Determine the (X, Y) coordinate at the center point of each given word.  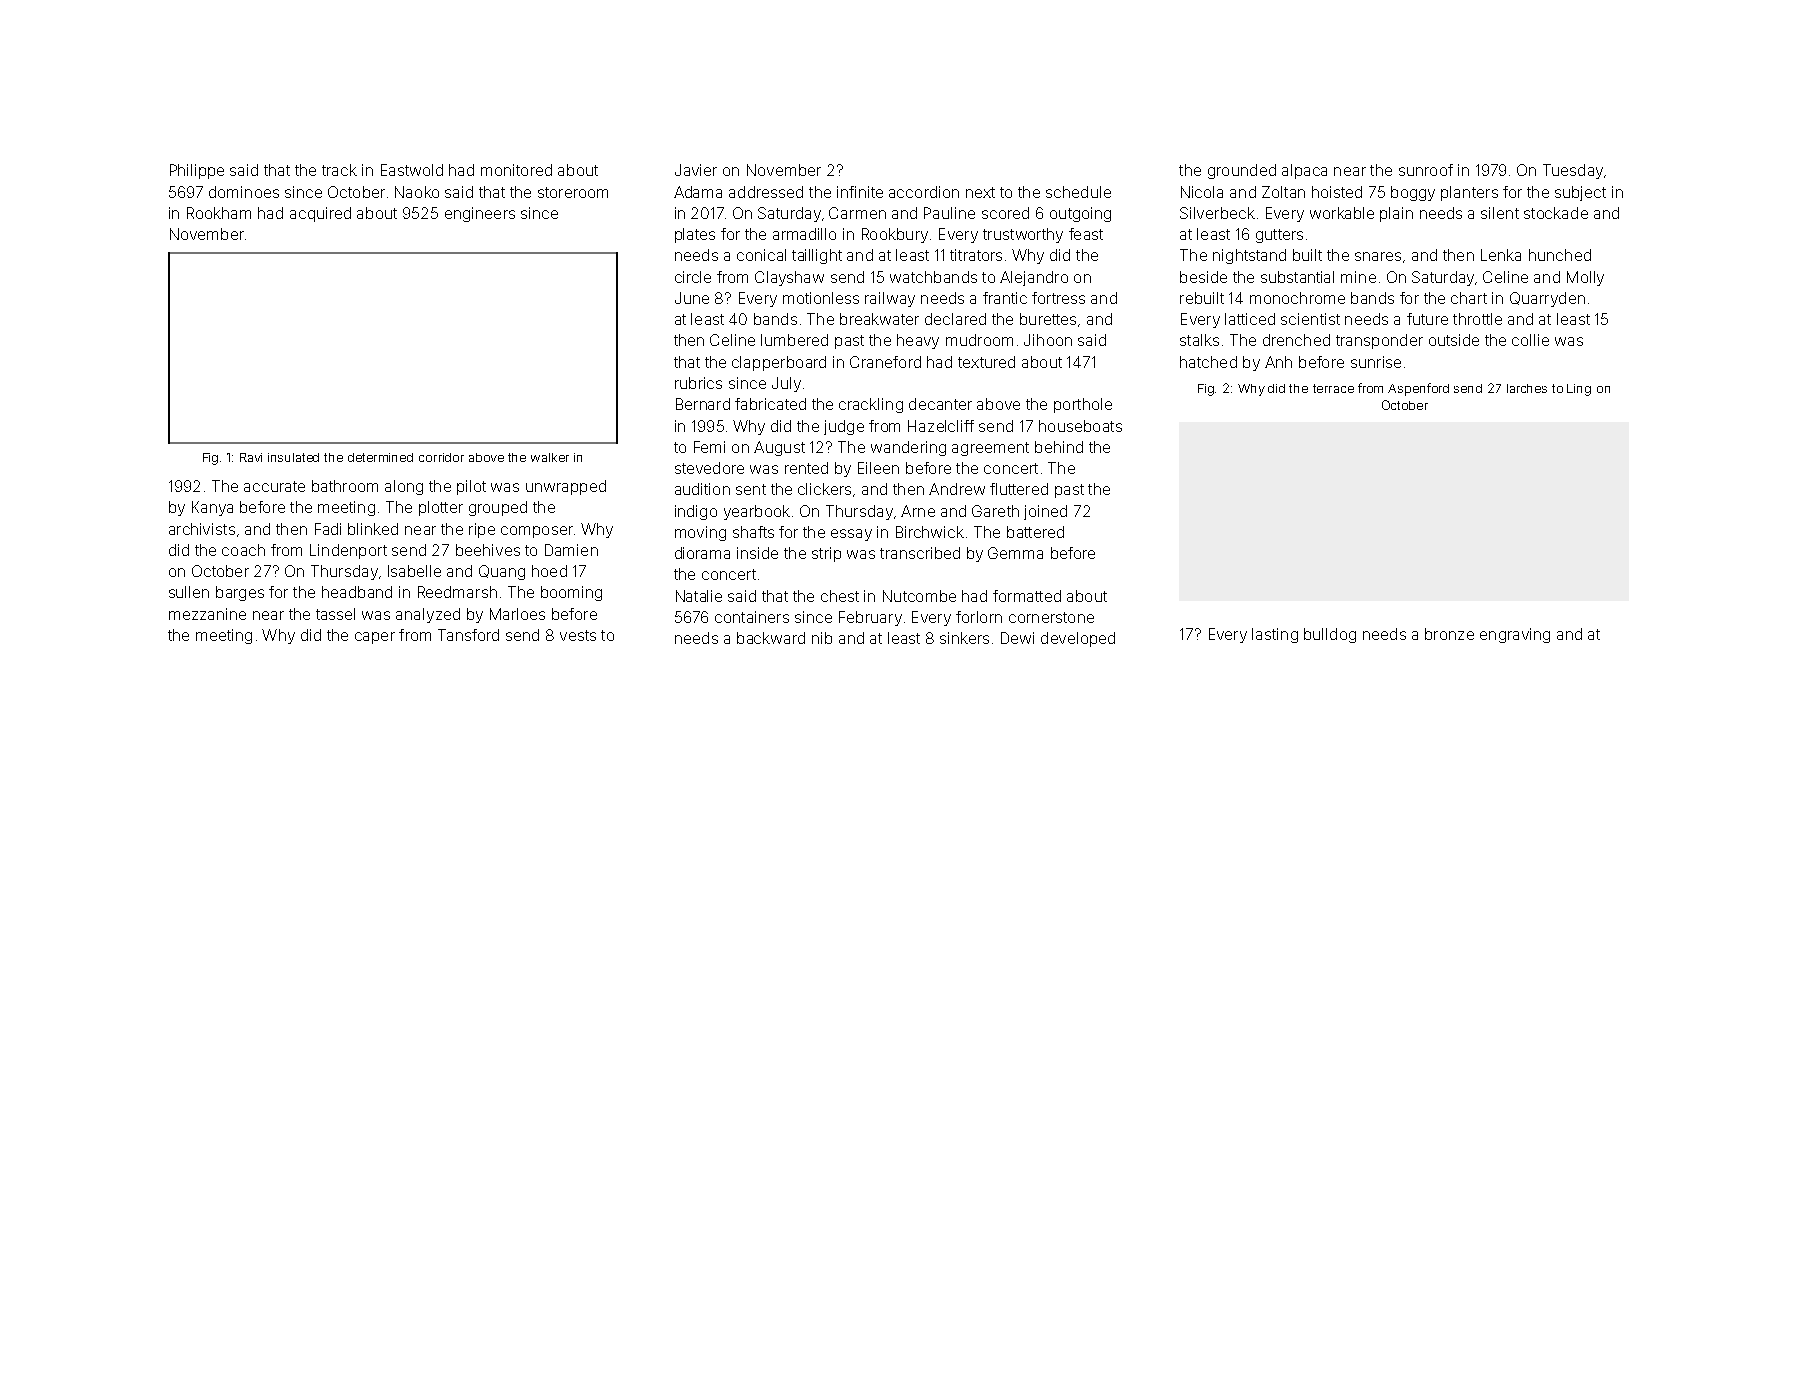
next (980, 192)
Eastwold (412, 170)
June (692, 298)
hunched (1560, 255)
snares (1378, 256)
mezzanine (207, 614)
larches (1527, 388)
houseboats (1080, 426)
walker (550, 457)
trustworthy (1023, 235)
